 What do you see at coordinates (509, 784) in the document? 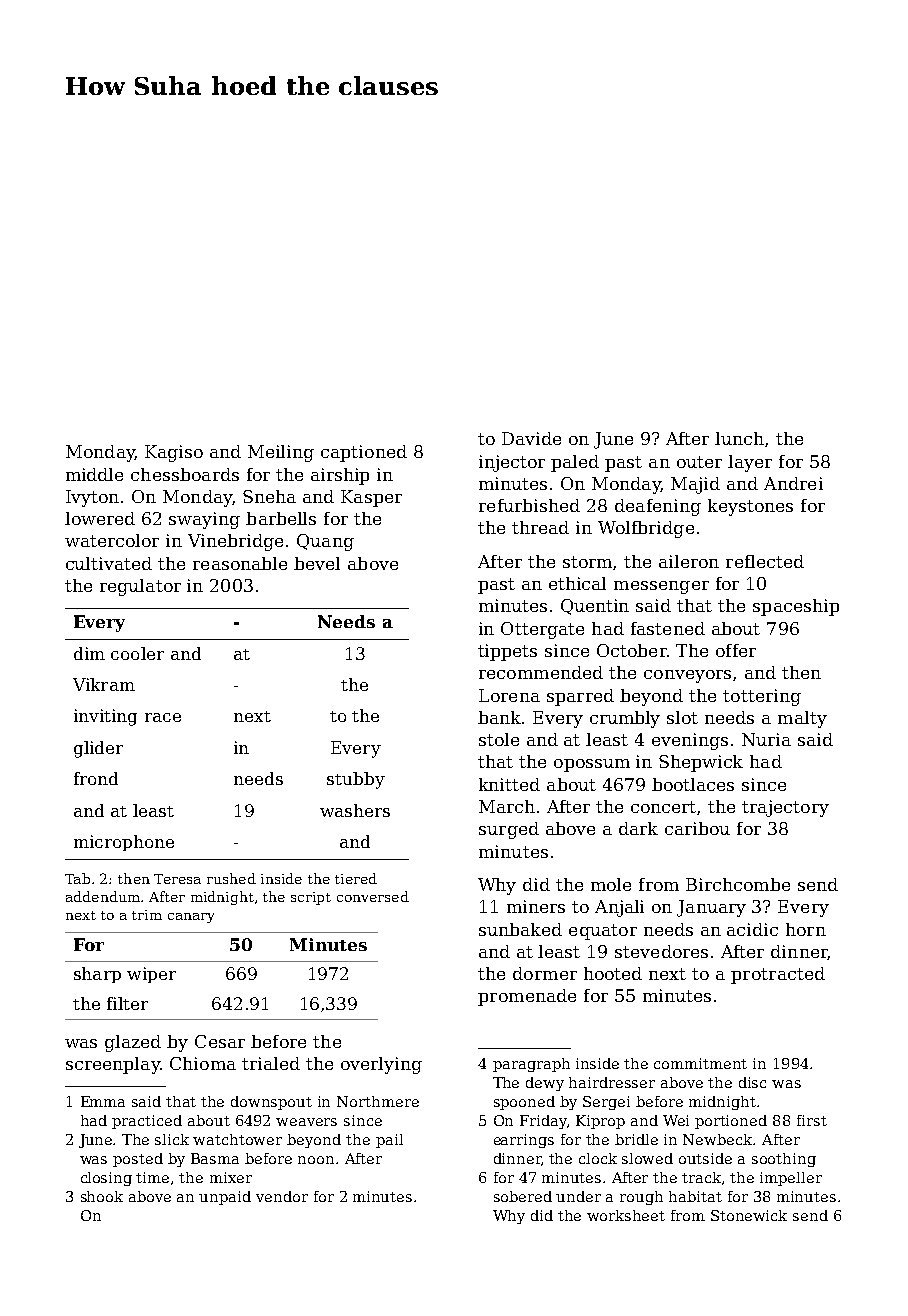
I see `knitted` at bounding box center [509, 784].
